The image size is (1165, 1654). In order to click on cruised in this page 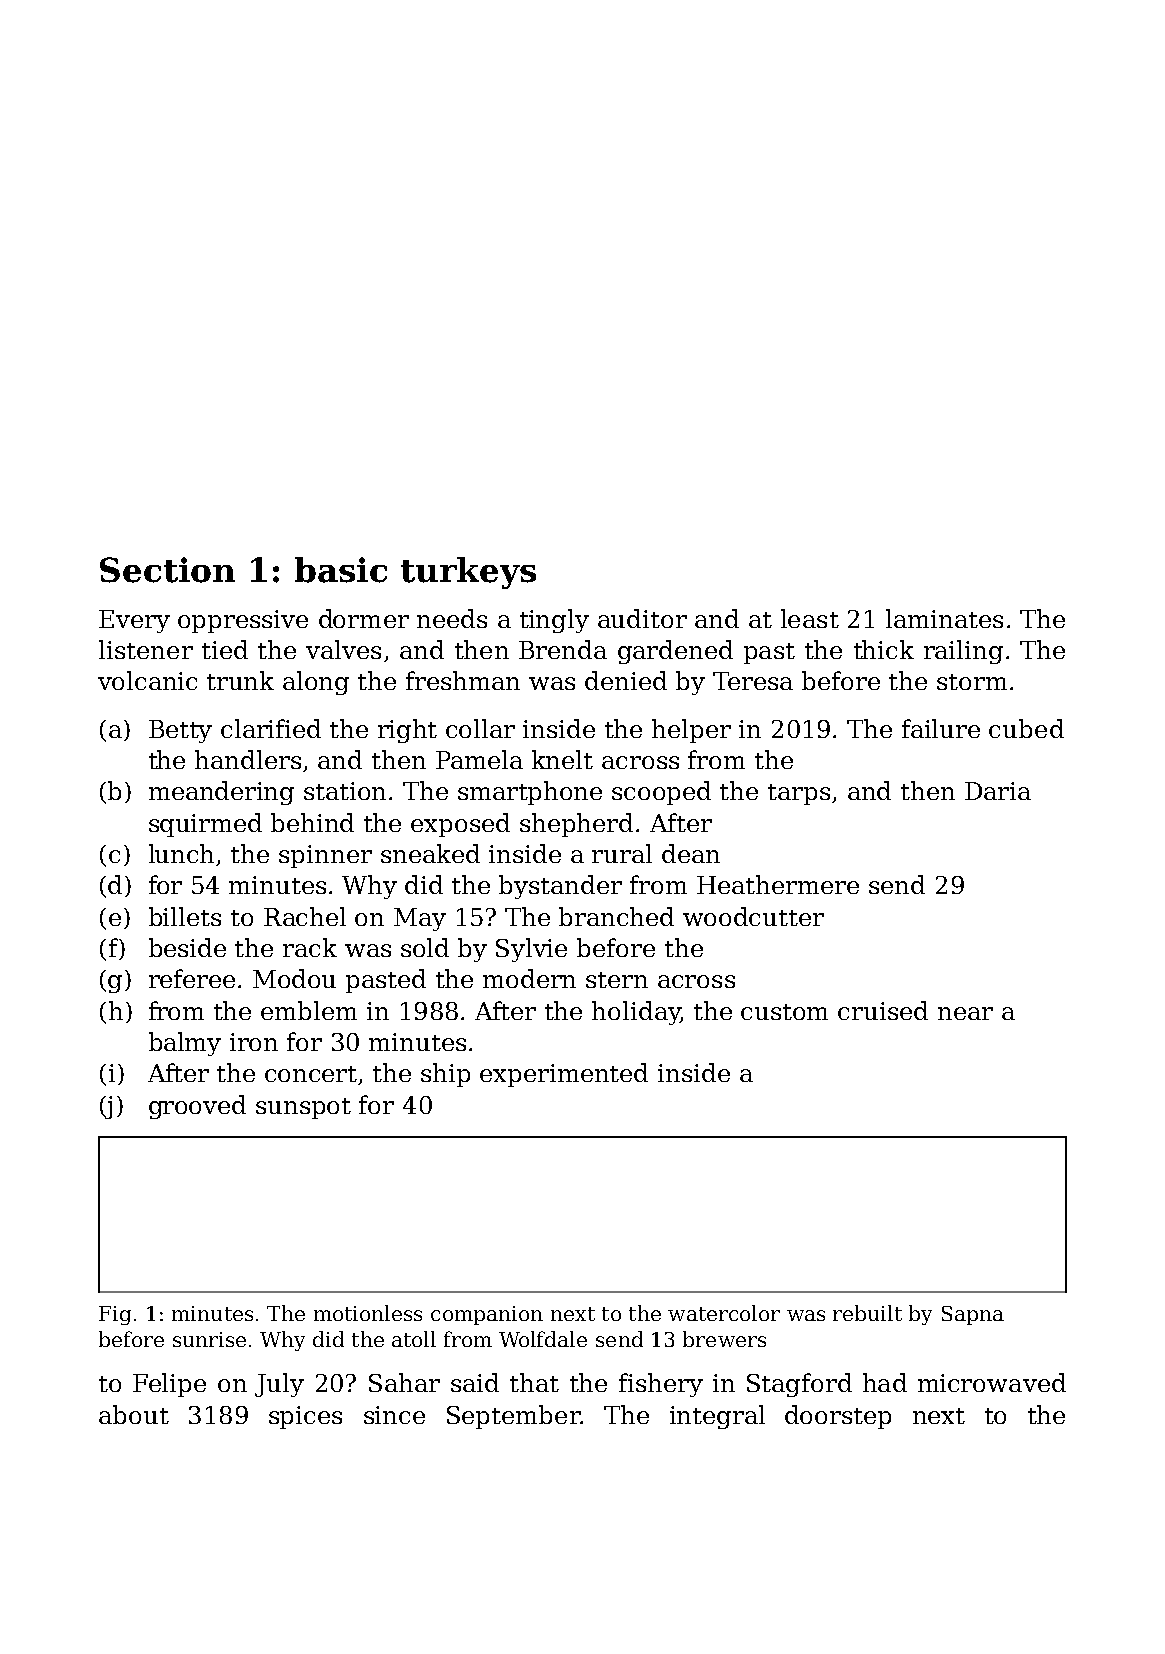, I will do `click(883, 1010)`.
